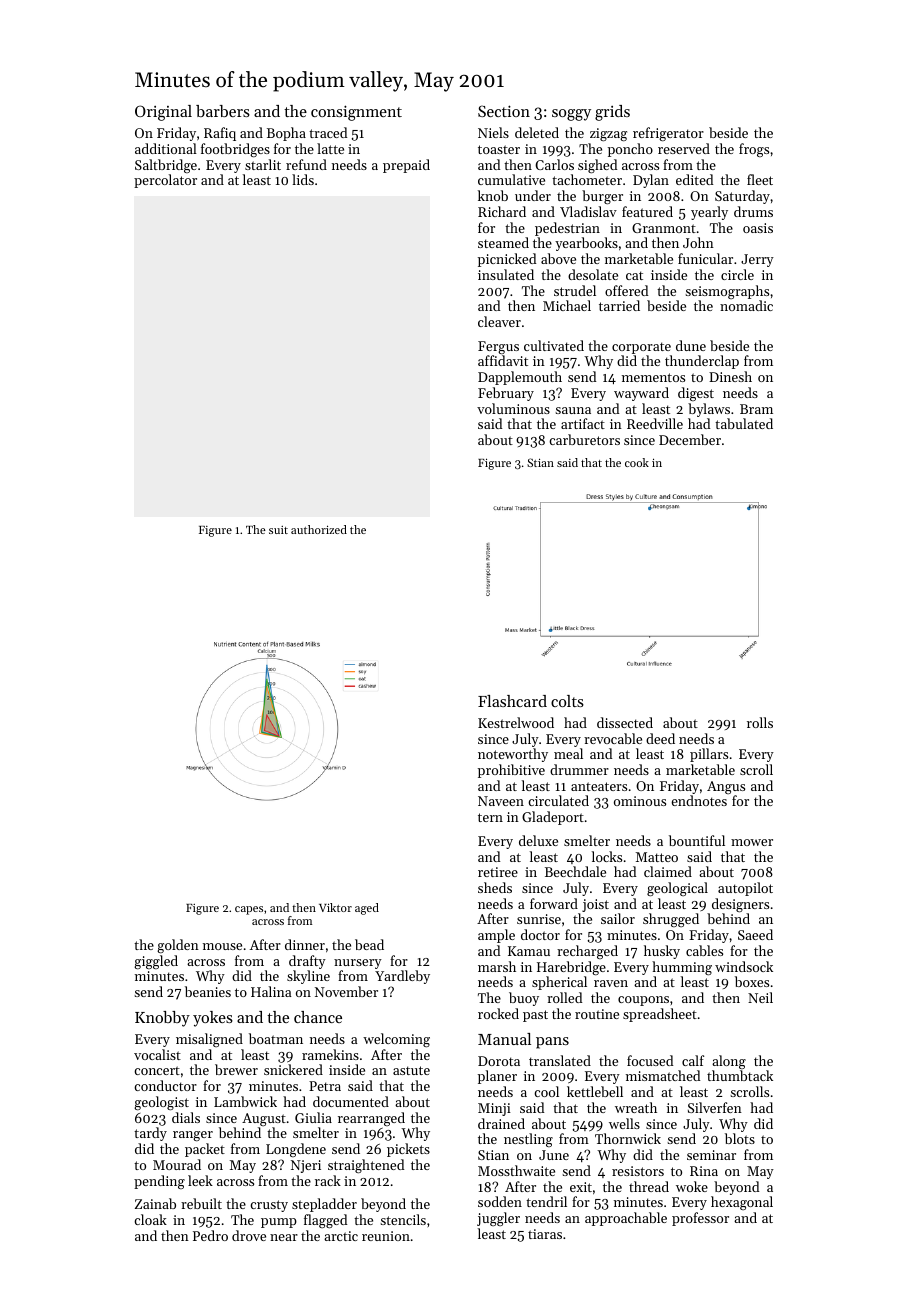  I want to click on consignment, so click(356, 113).
